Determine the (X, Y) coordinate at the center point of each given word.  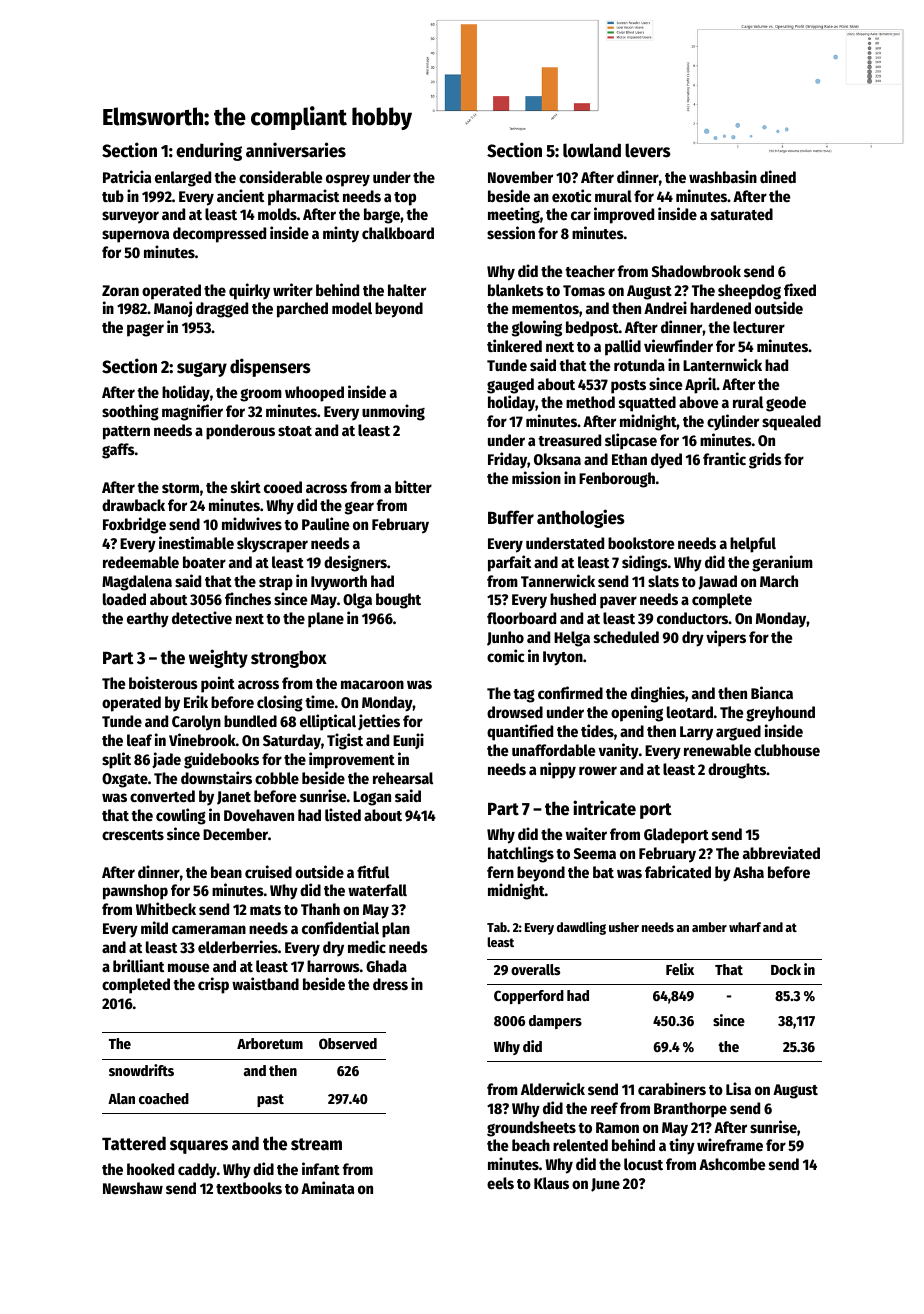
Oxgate (125, 780)
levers (648, 150)
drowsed (515, 712)
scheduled (626, 637)
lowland (592, 150)
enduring (209, 151)
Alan (121, 1098)
